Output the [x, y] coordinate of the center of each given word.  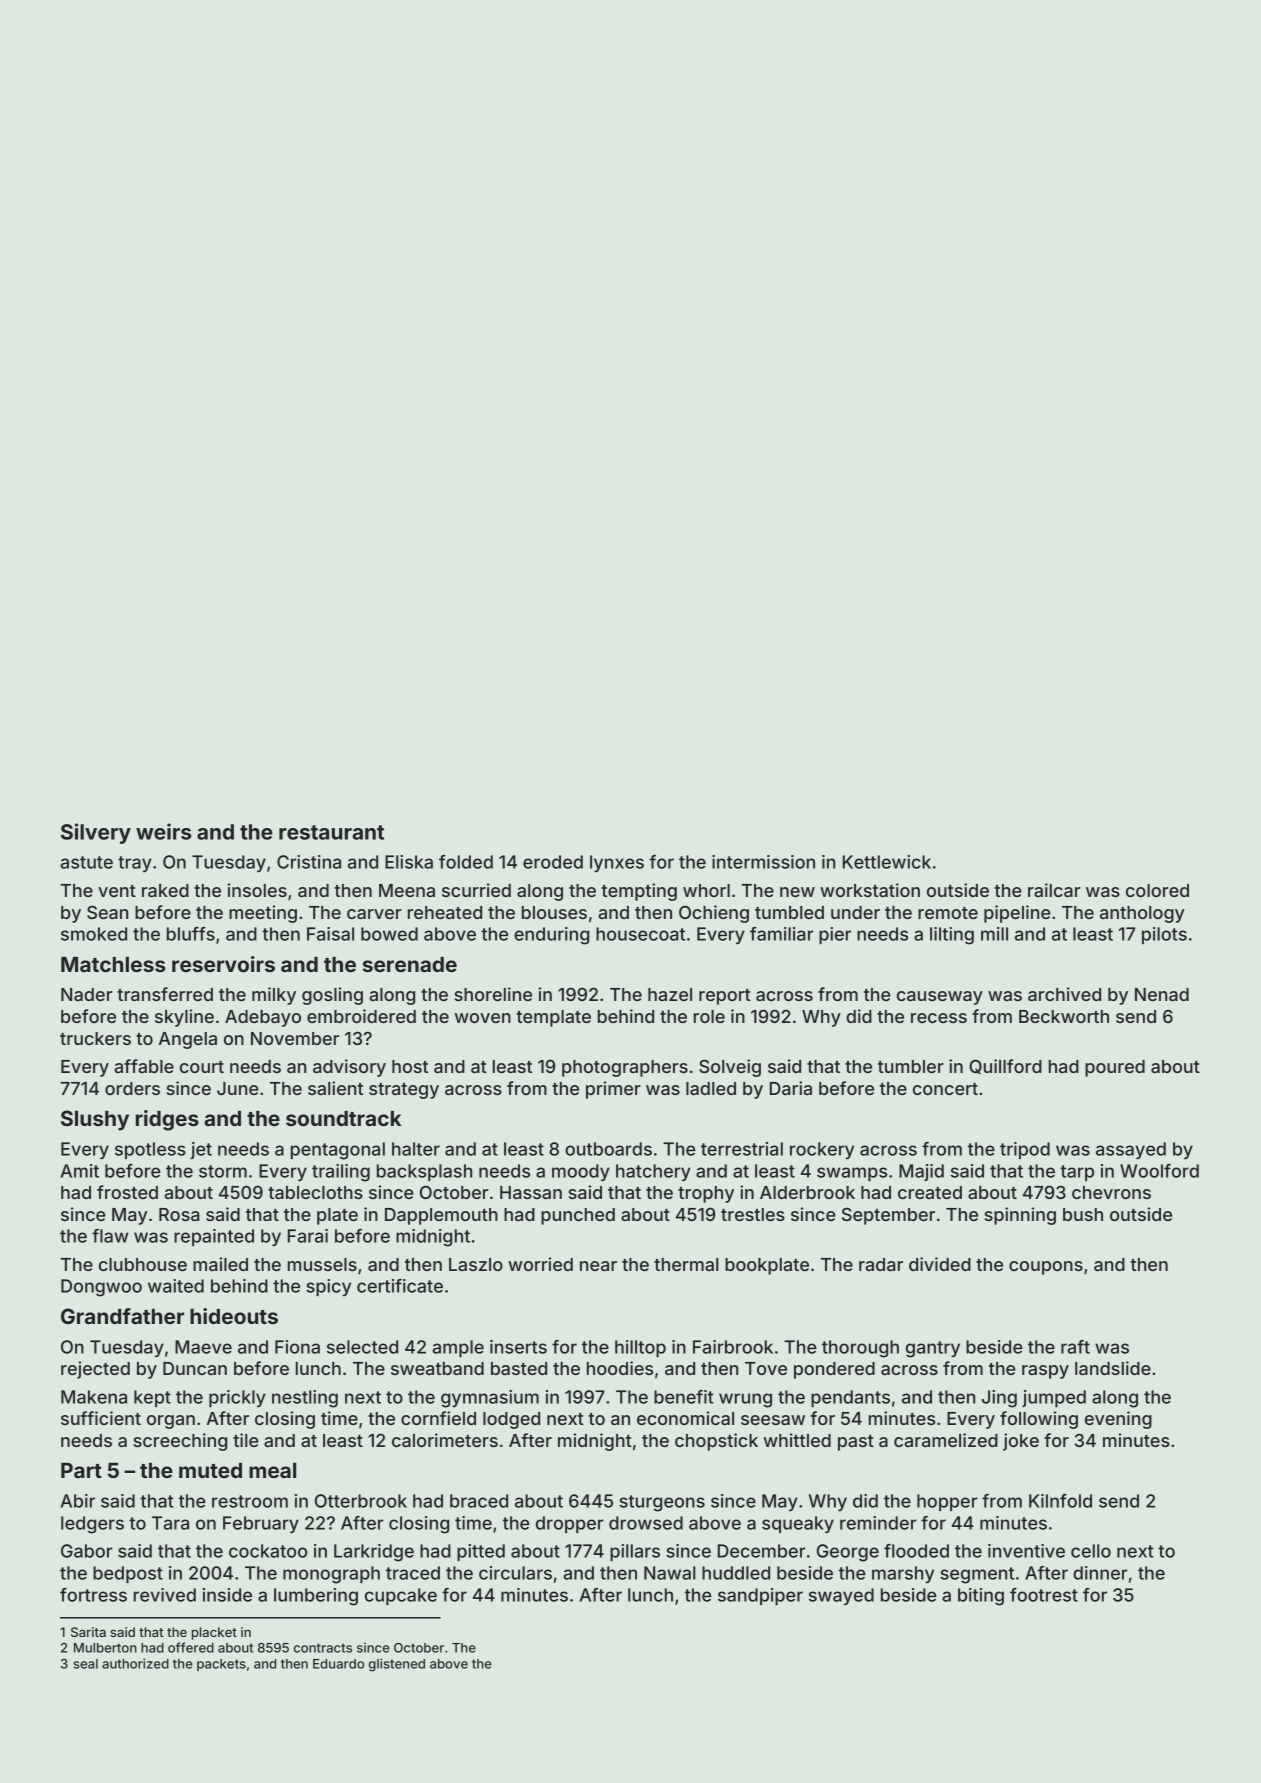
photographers [625, 1068]
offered [191, 1647]
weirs [163, 831]
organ [171, 1422]
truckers [95, 1038]
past [856, 1443]
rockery [822, 1150]
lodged [511, 1420]
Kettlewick [887, 862]
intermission [763, 862]
